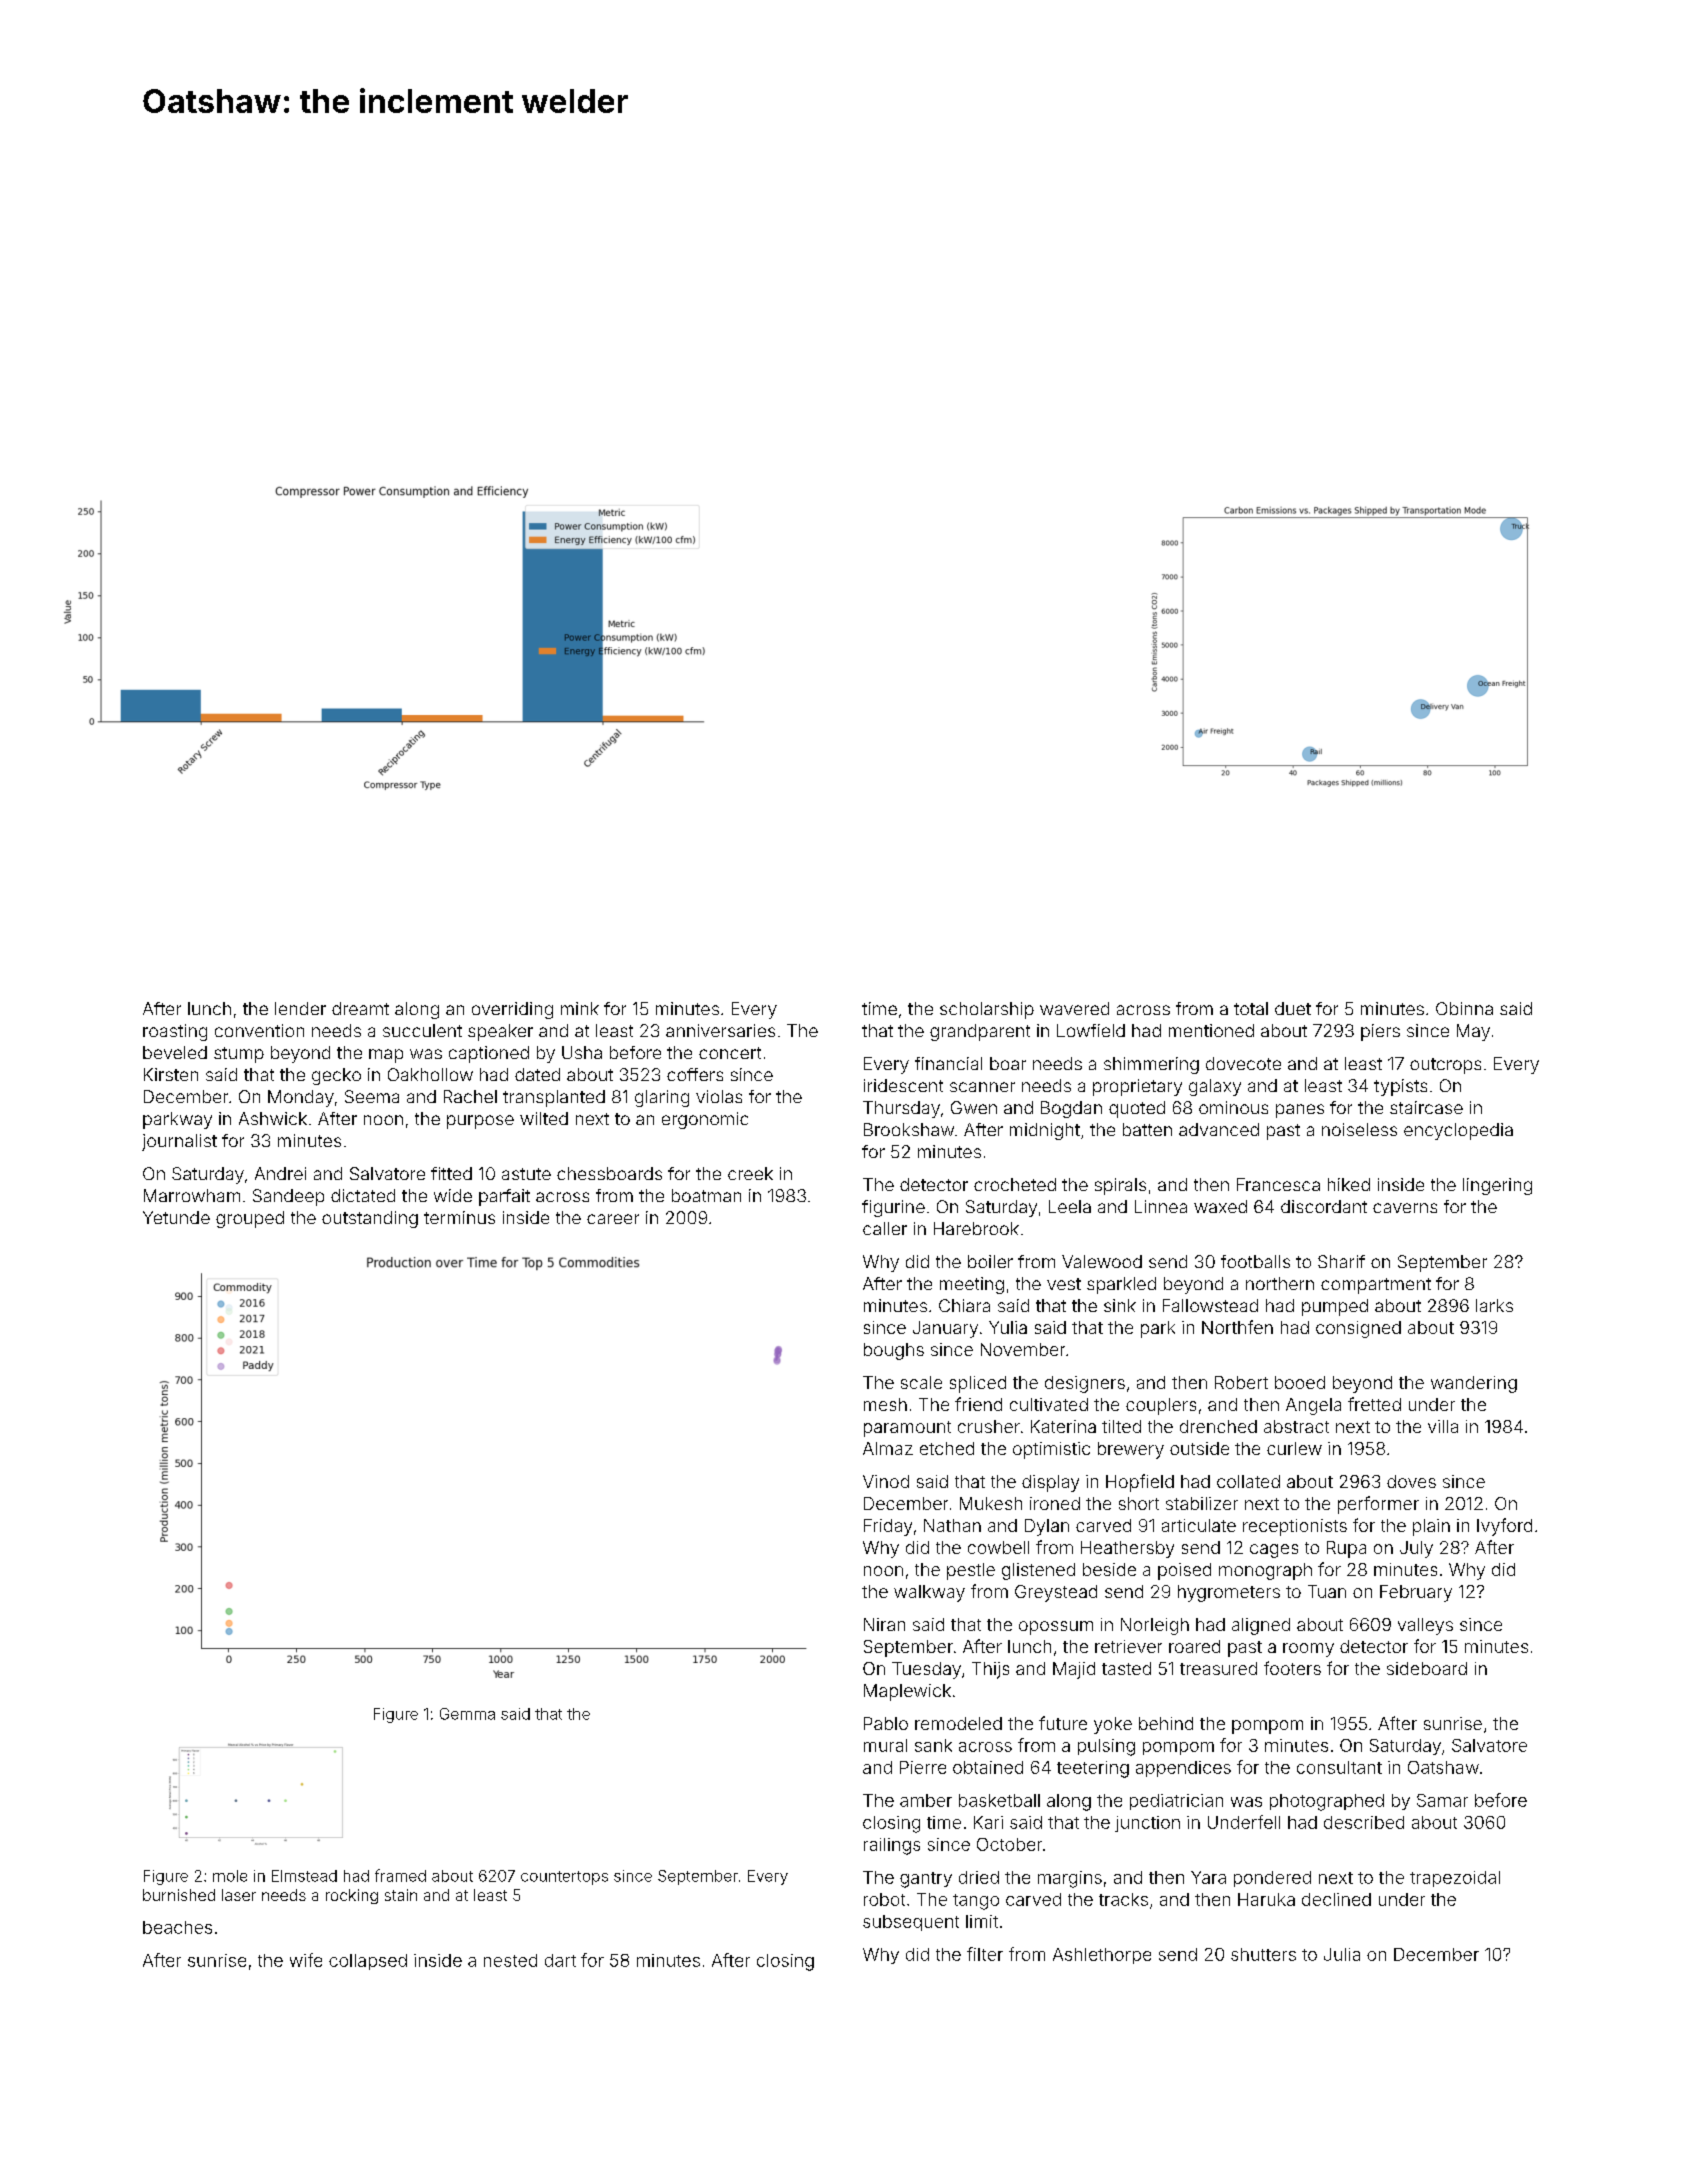 The height and width of the document is (2178, 1683). I want to click on Yetunde, so click(176, 1217).
